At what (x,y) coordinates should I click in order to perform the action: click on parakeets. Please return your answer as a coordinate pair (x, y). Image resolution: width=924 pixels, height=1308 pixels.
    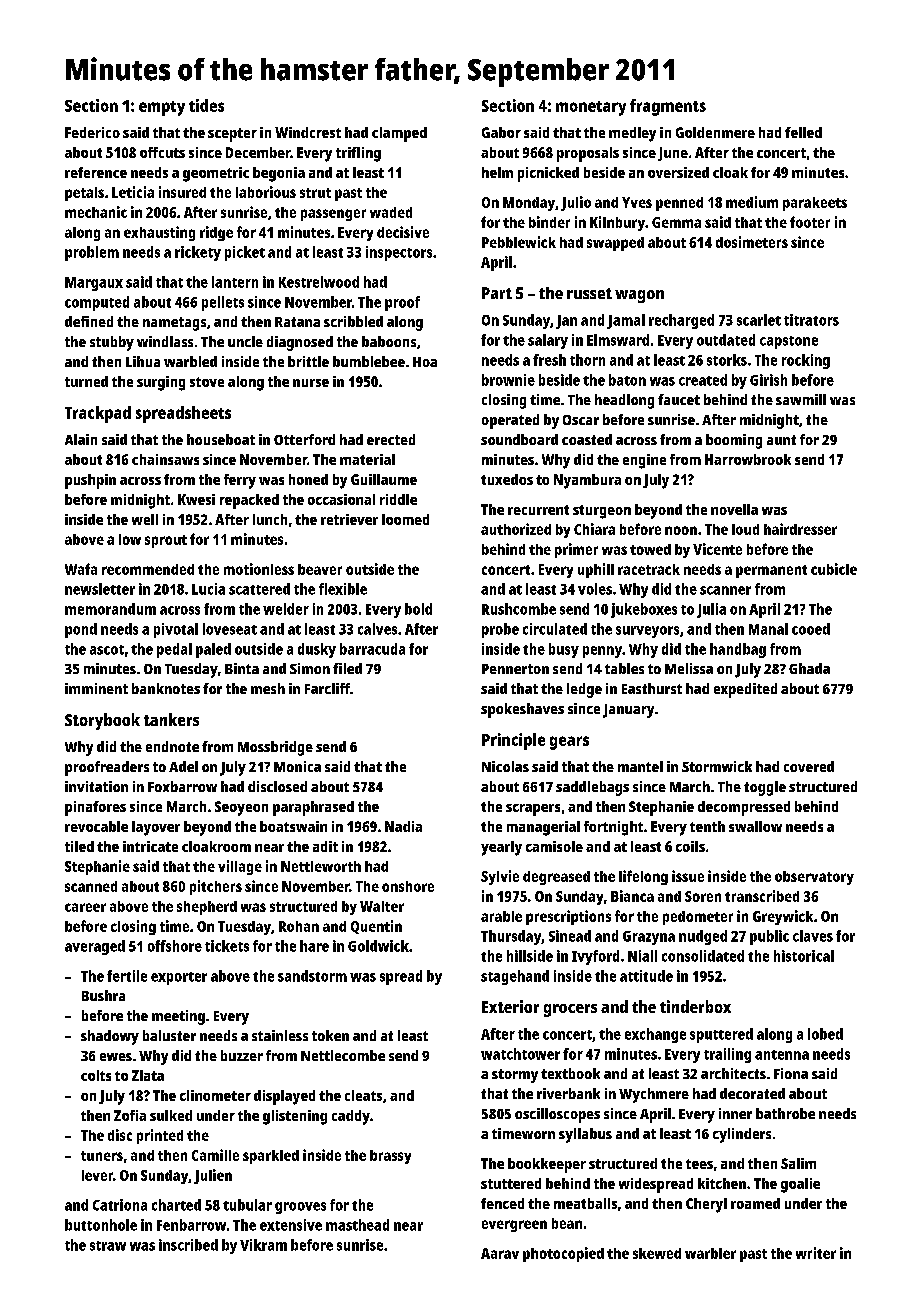
    Looking at the image, I should click on (815, 204).
